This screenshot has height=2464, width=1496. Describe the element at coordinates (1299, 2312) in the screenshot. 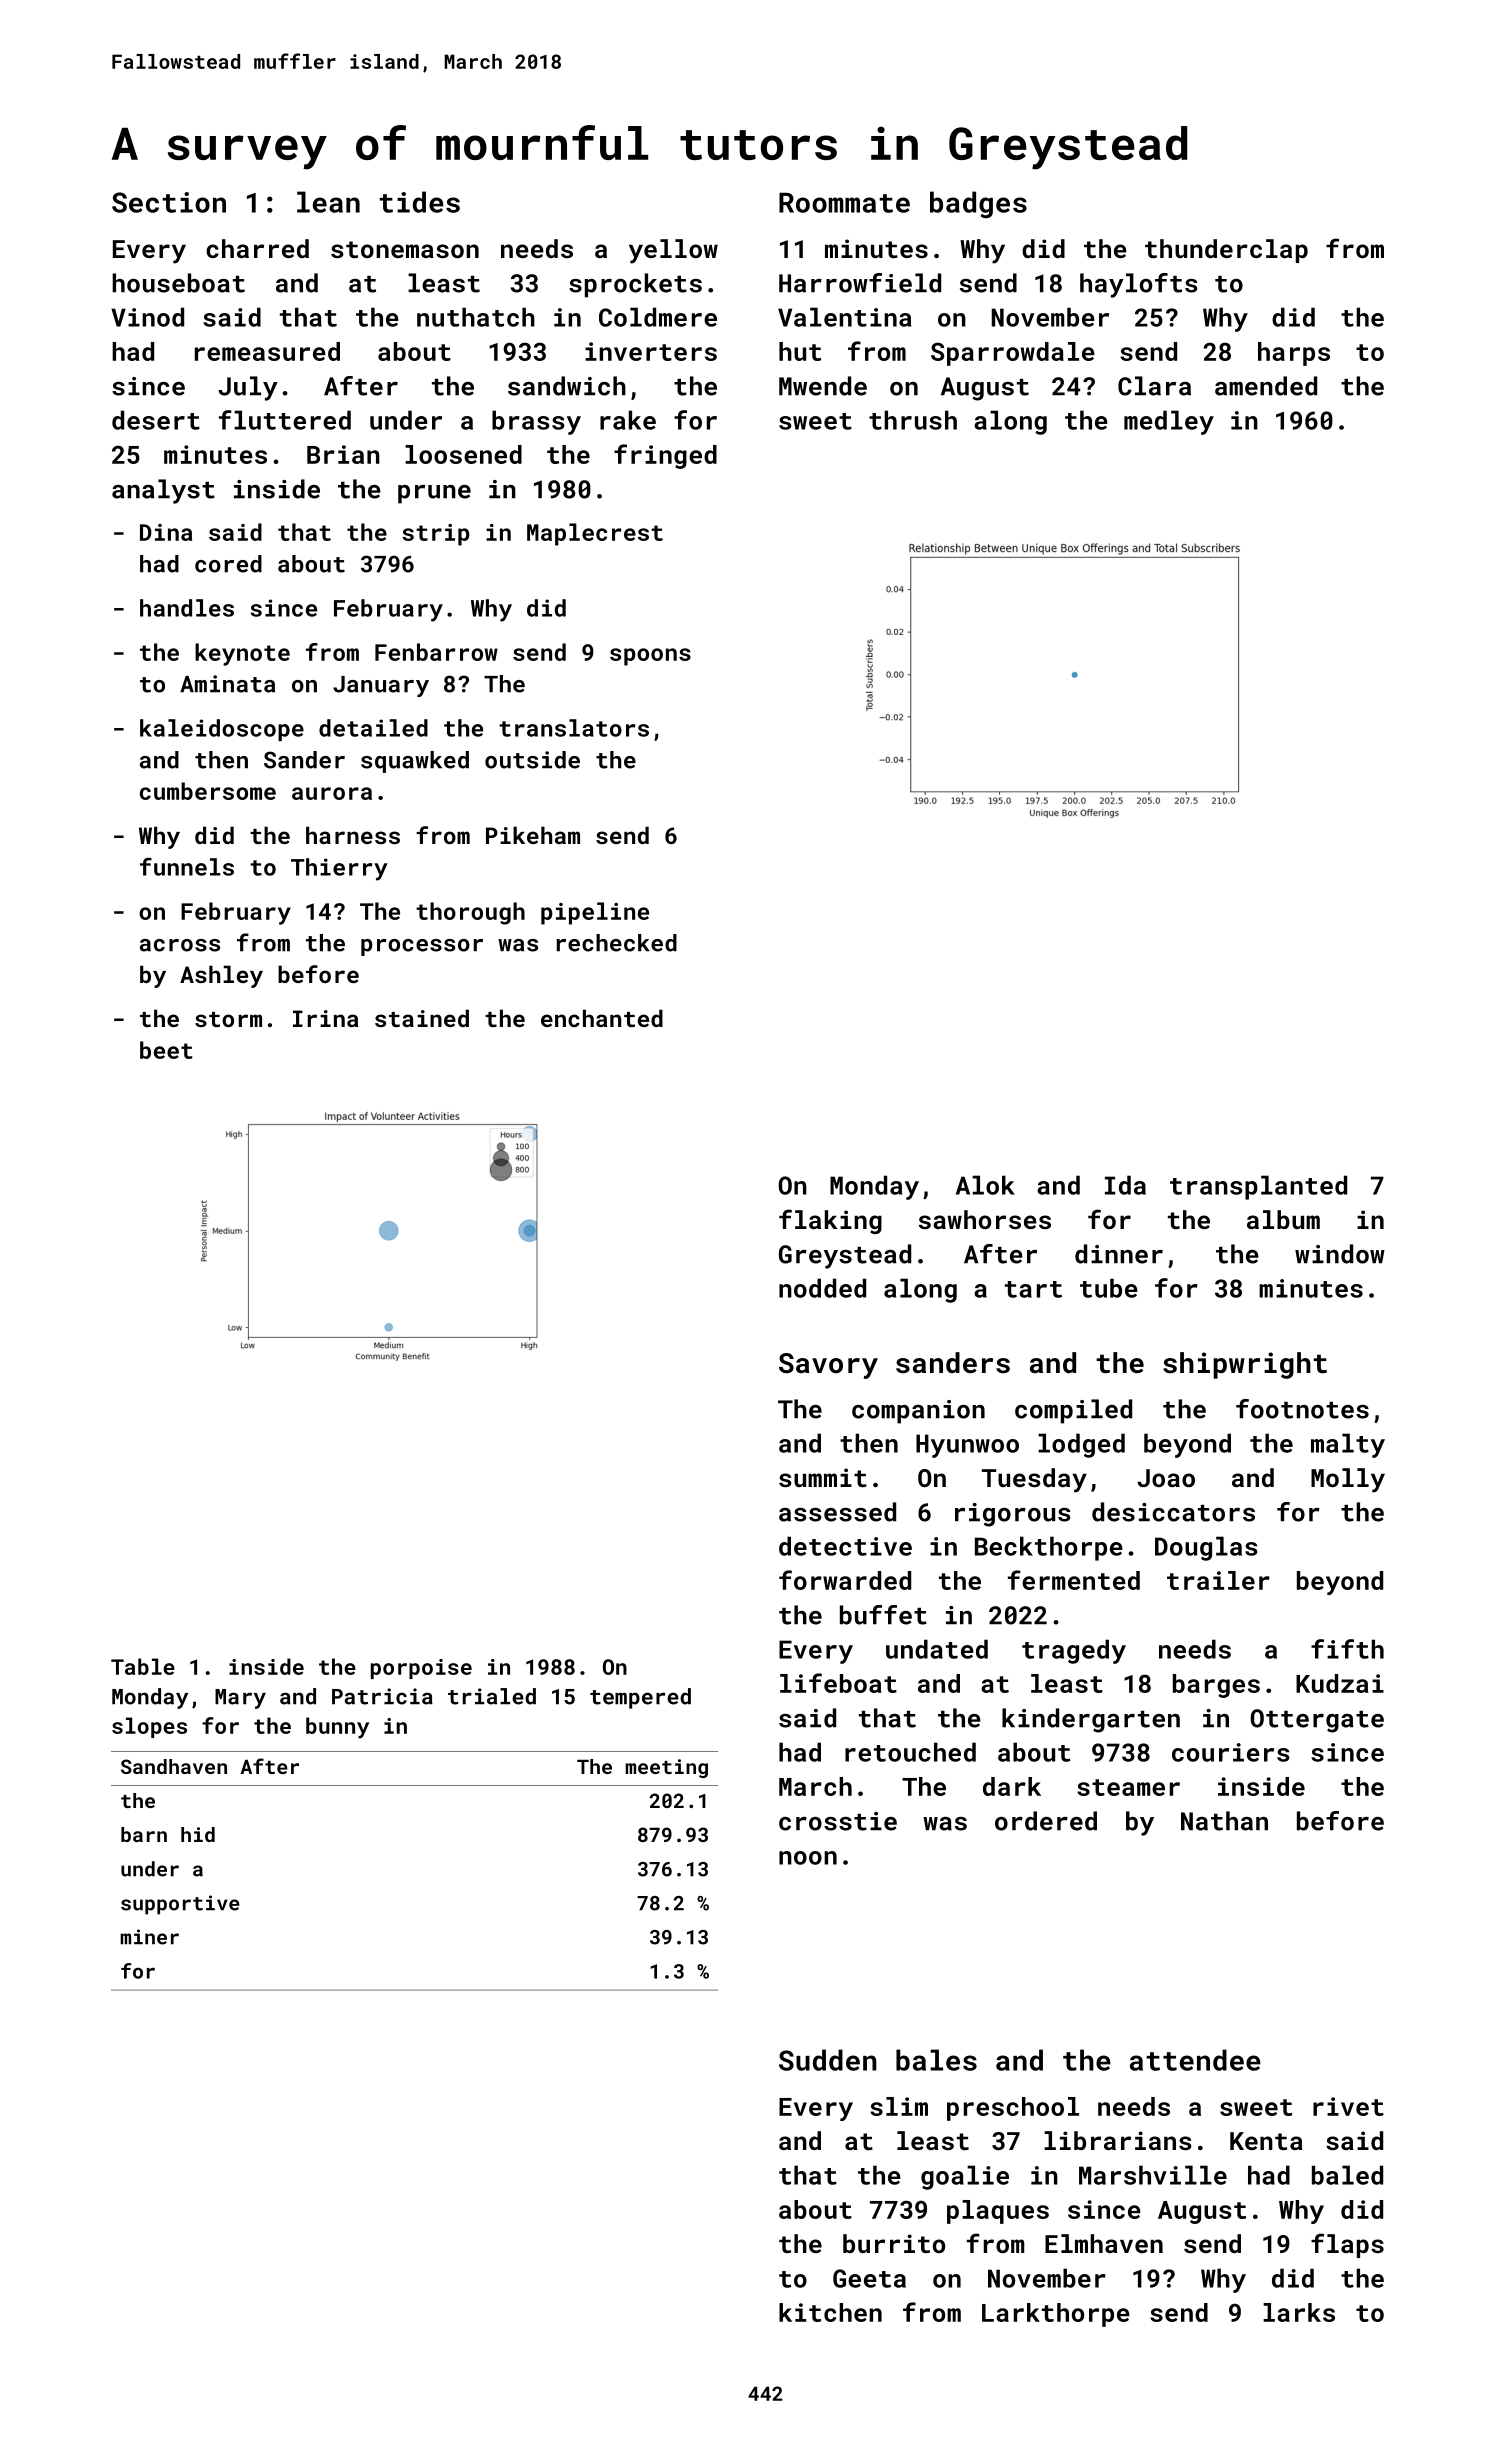

I see `larks` at that location.
